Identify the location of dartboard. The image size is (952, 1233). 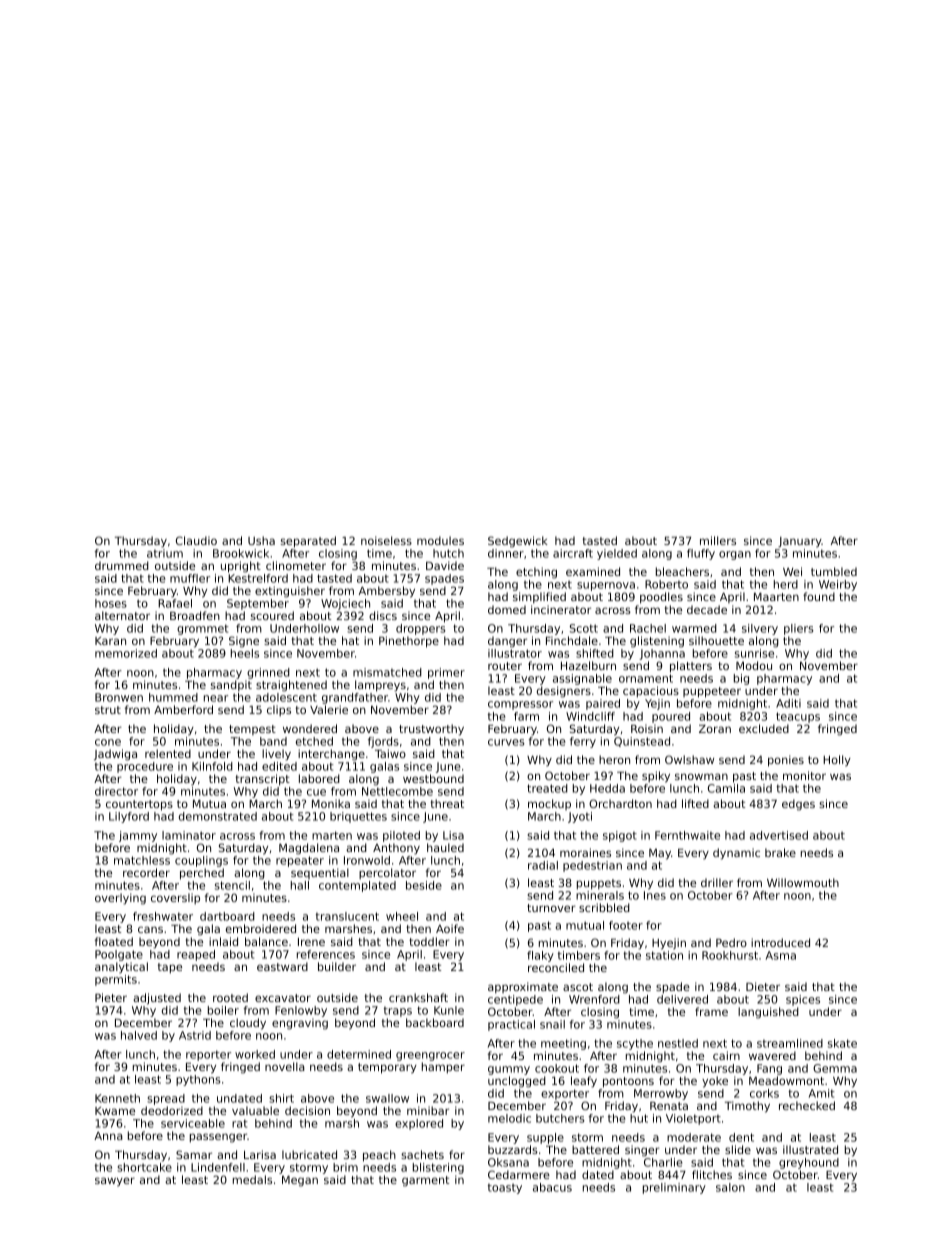
(227, 916).
